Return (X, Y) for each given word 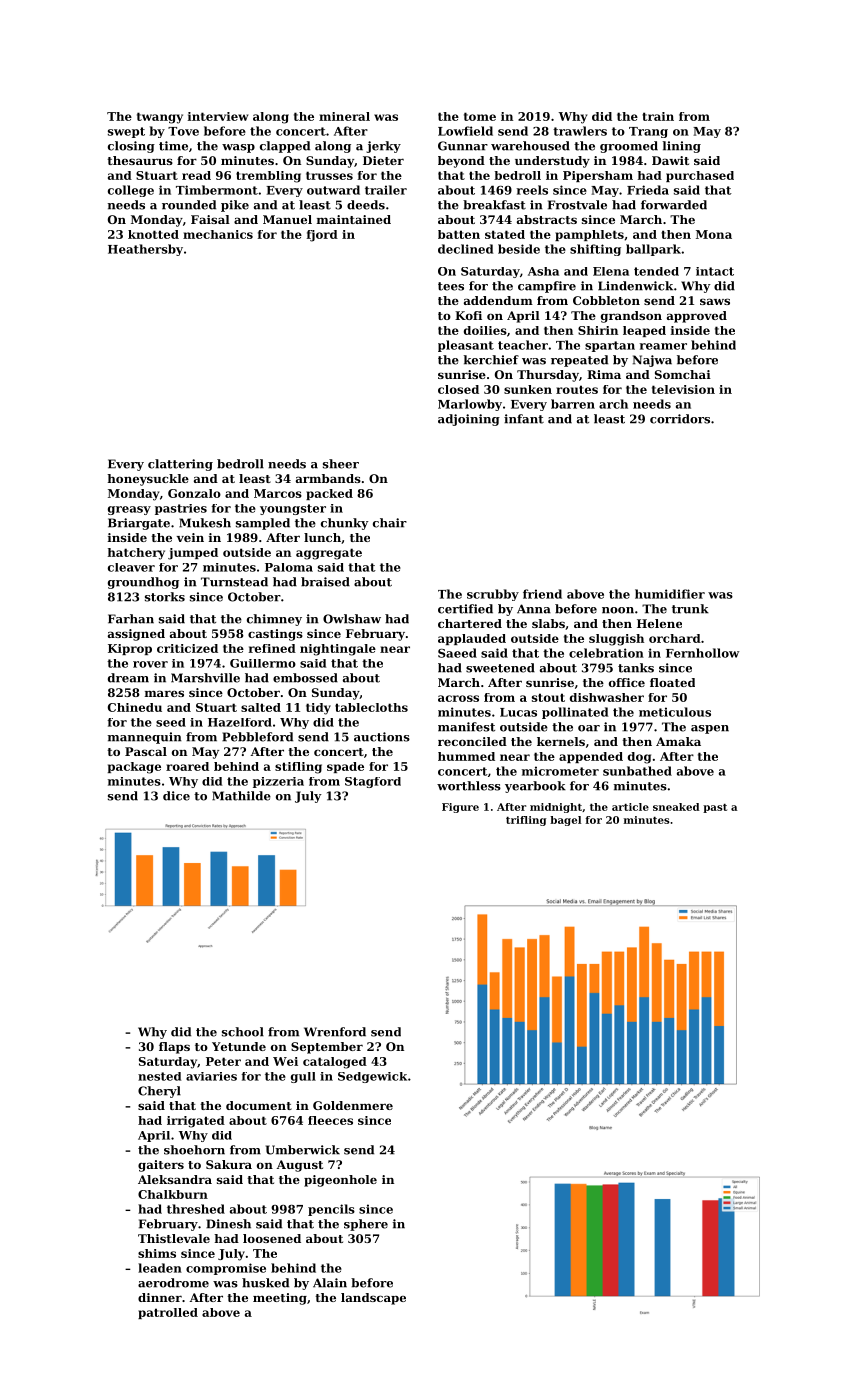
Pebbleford (257, 737)
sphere (366, 1225)
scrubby (493, 595)
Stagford (373, 782)
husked (265, 1283)
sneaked (676, 807)
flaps (174, 1048)
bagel (565, 821)
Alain (330, 1283)
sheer (341, 464)
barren (573, 404)
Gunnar (463, 146)
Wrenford (335, 1032)
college (131, 191)
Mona (714, 234)
